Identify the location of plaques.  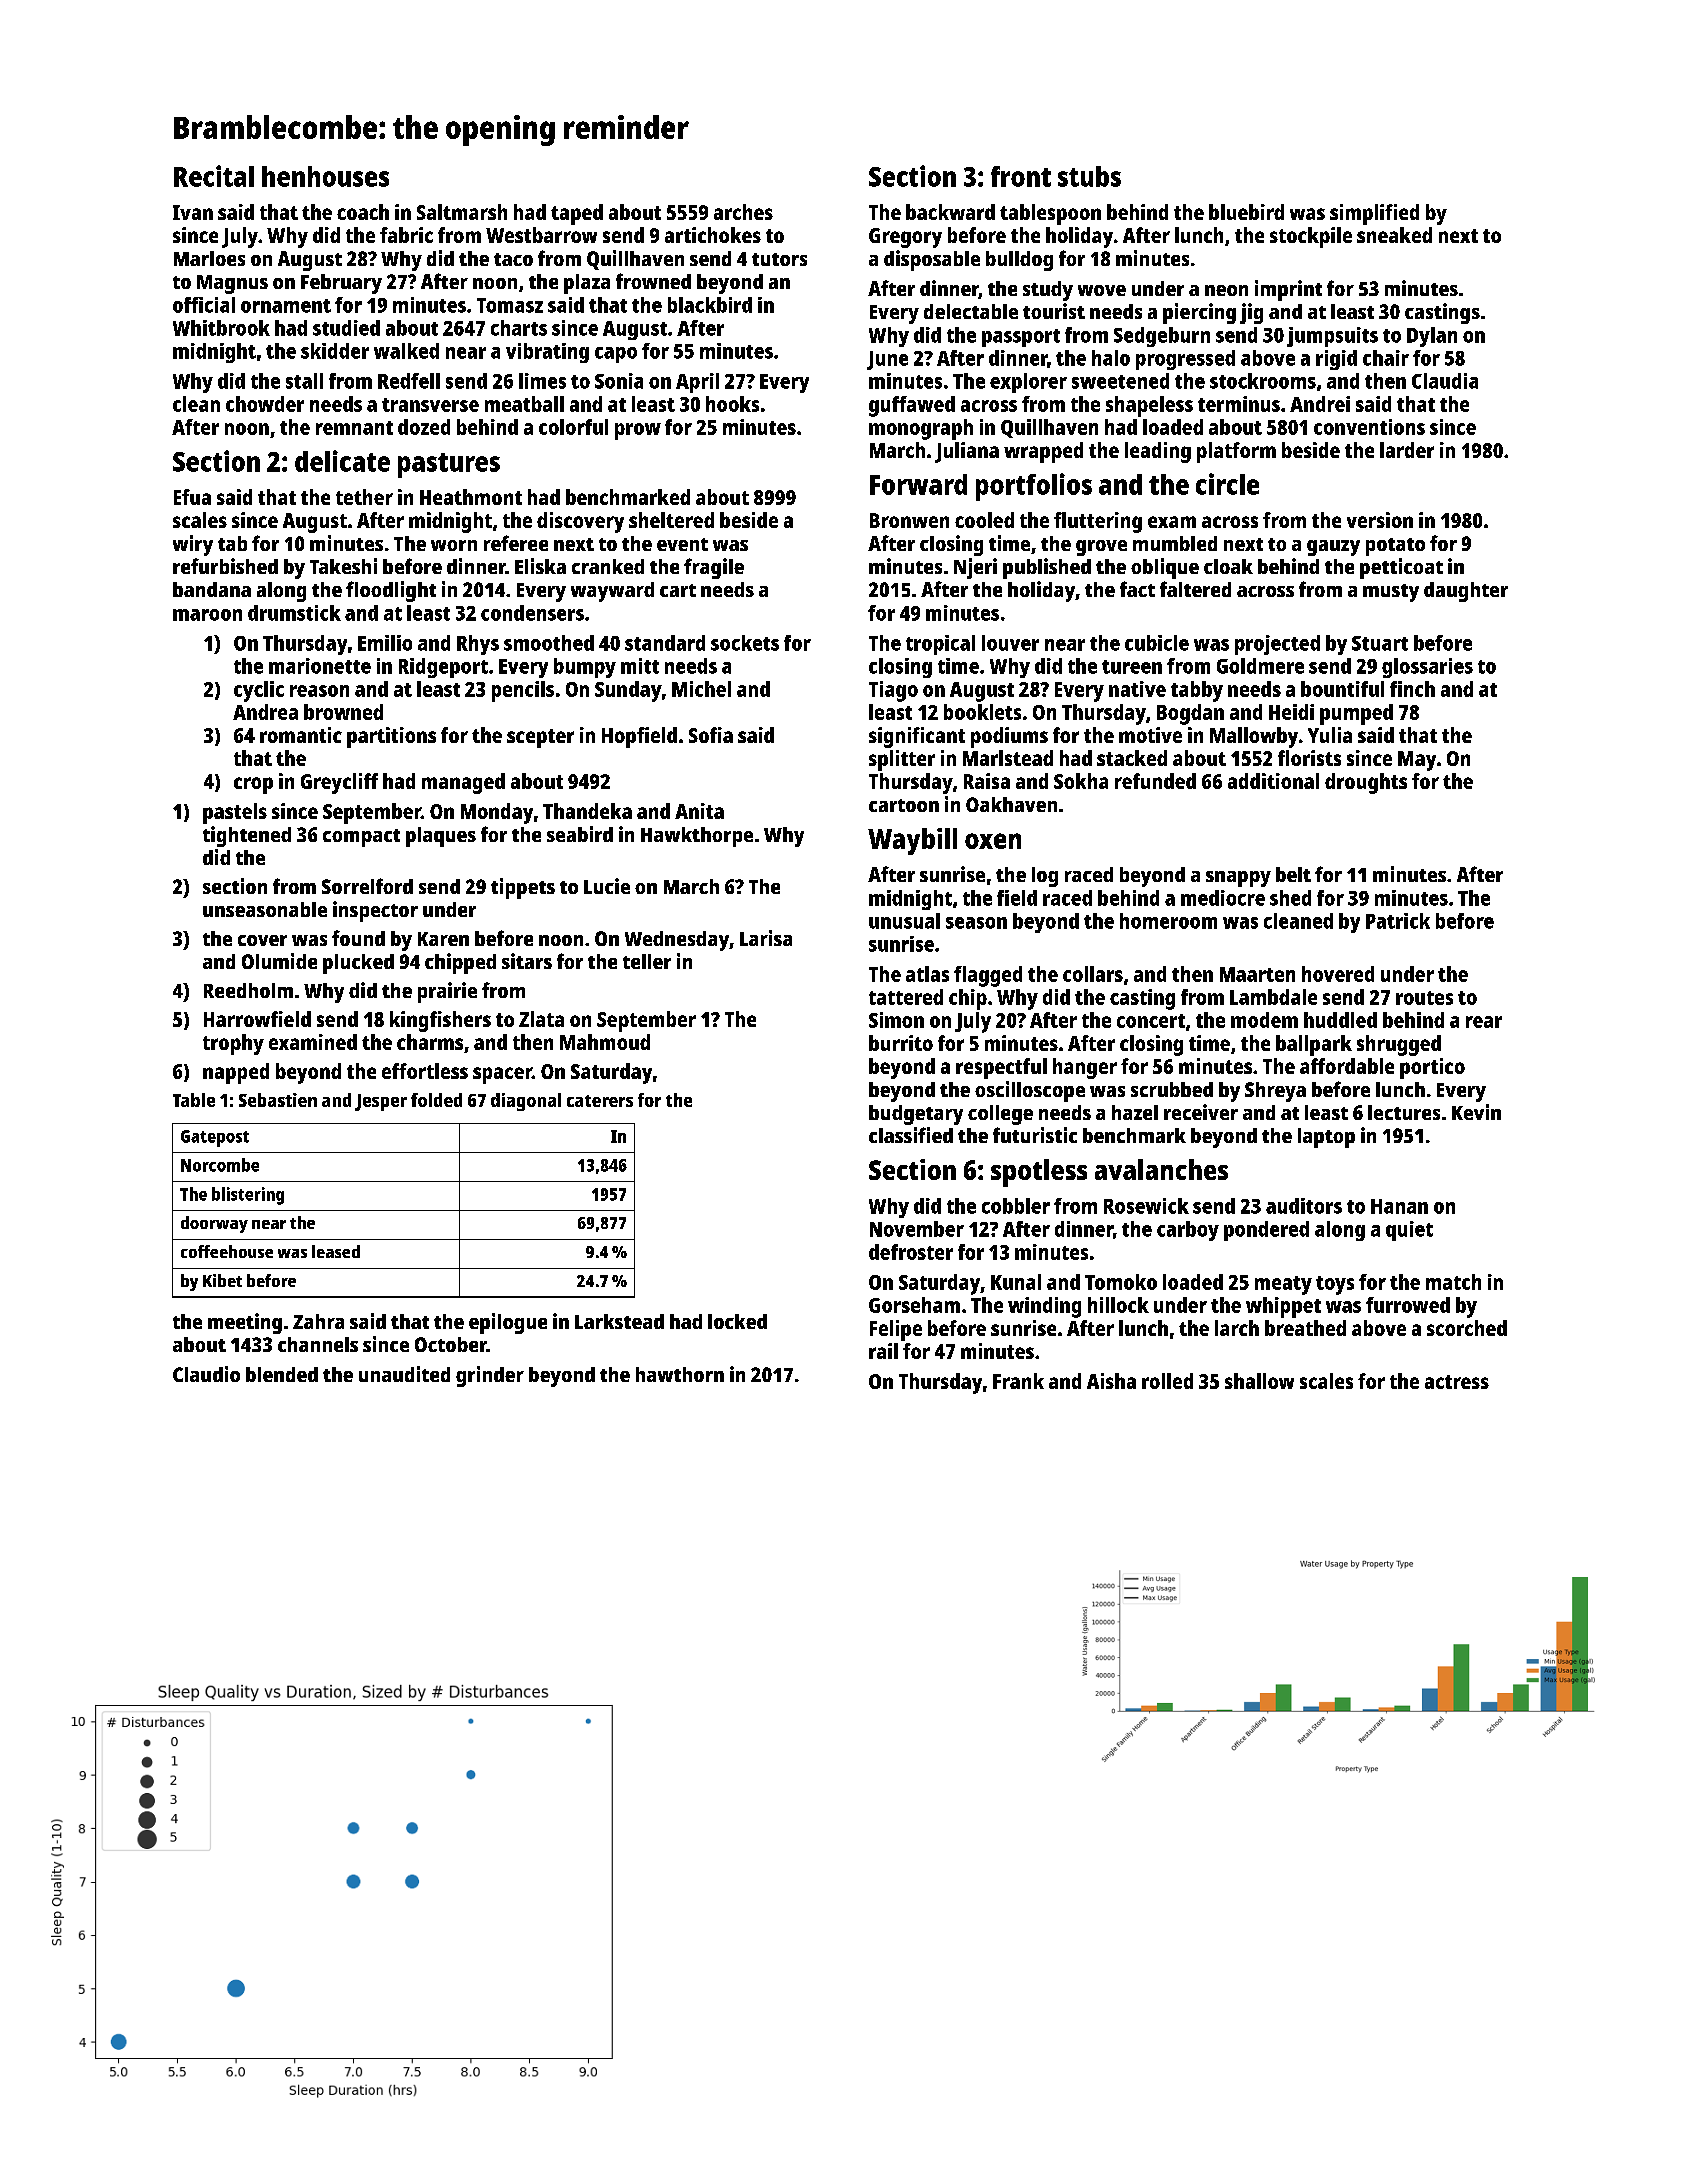
(441, 837).
